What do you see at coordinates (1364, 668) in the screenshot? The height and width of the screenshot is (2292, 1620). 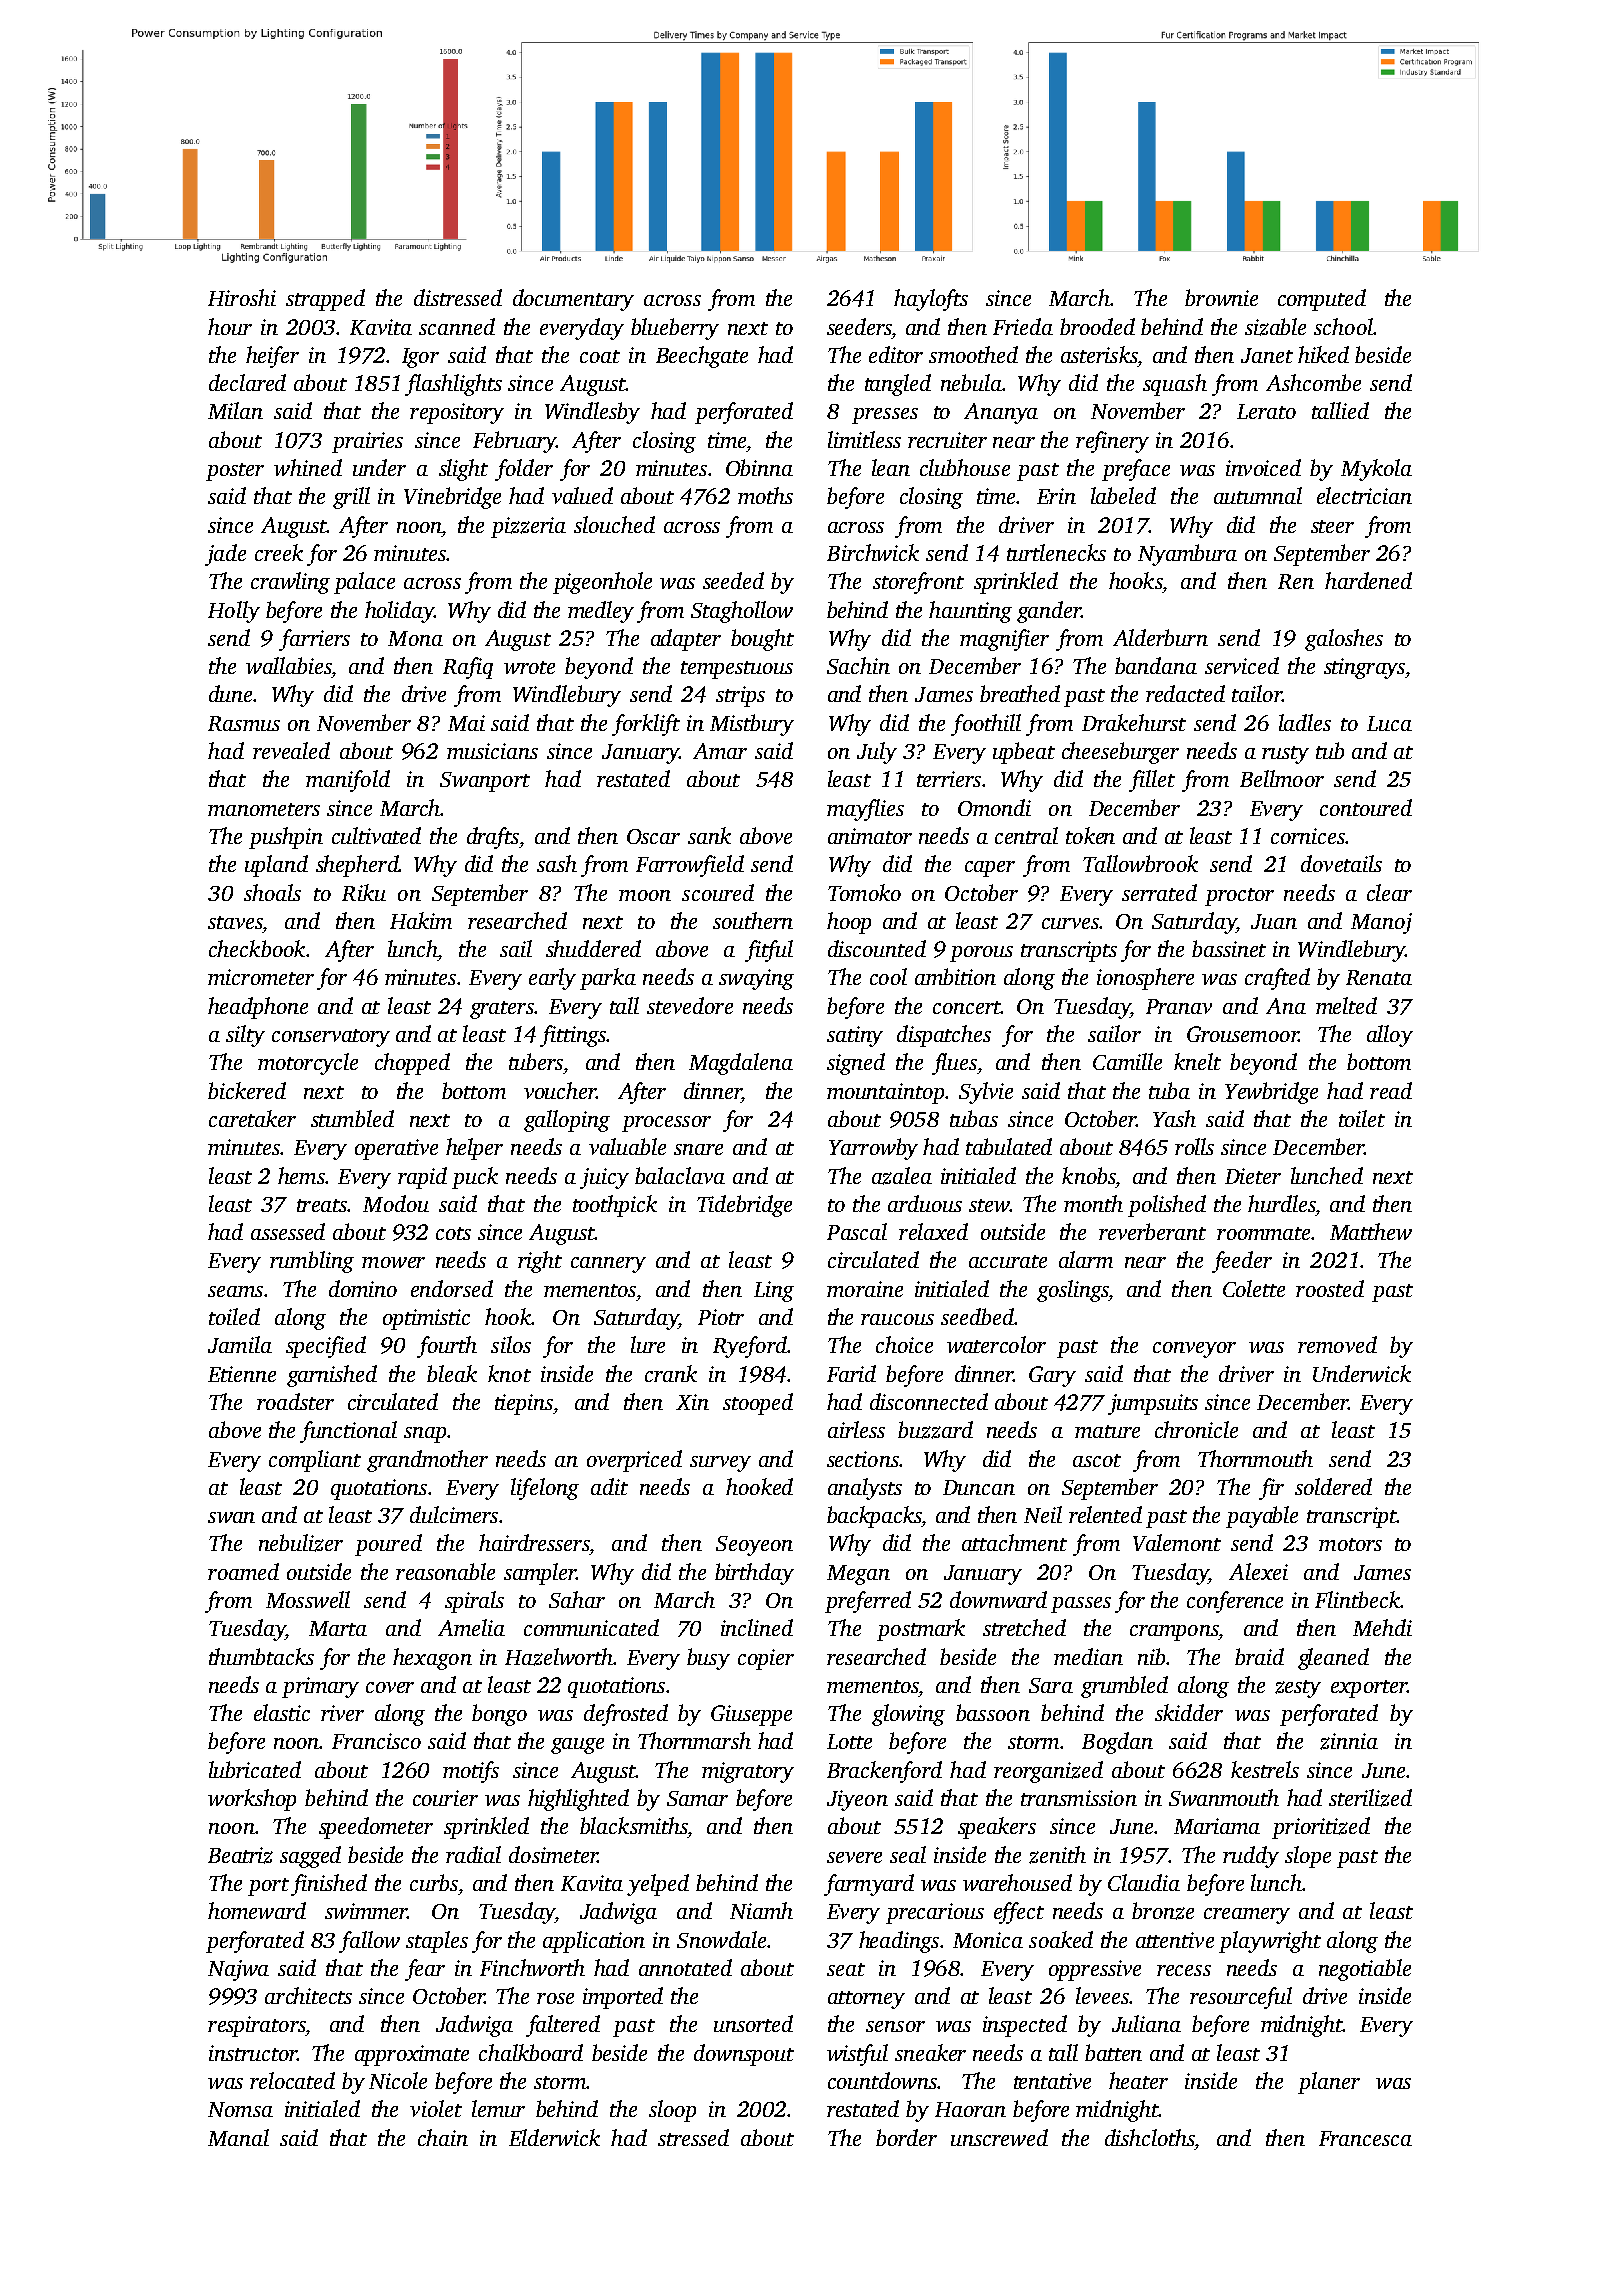 I see `stingrays` at bounding box center [1364, 668].
